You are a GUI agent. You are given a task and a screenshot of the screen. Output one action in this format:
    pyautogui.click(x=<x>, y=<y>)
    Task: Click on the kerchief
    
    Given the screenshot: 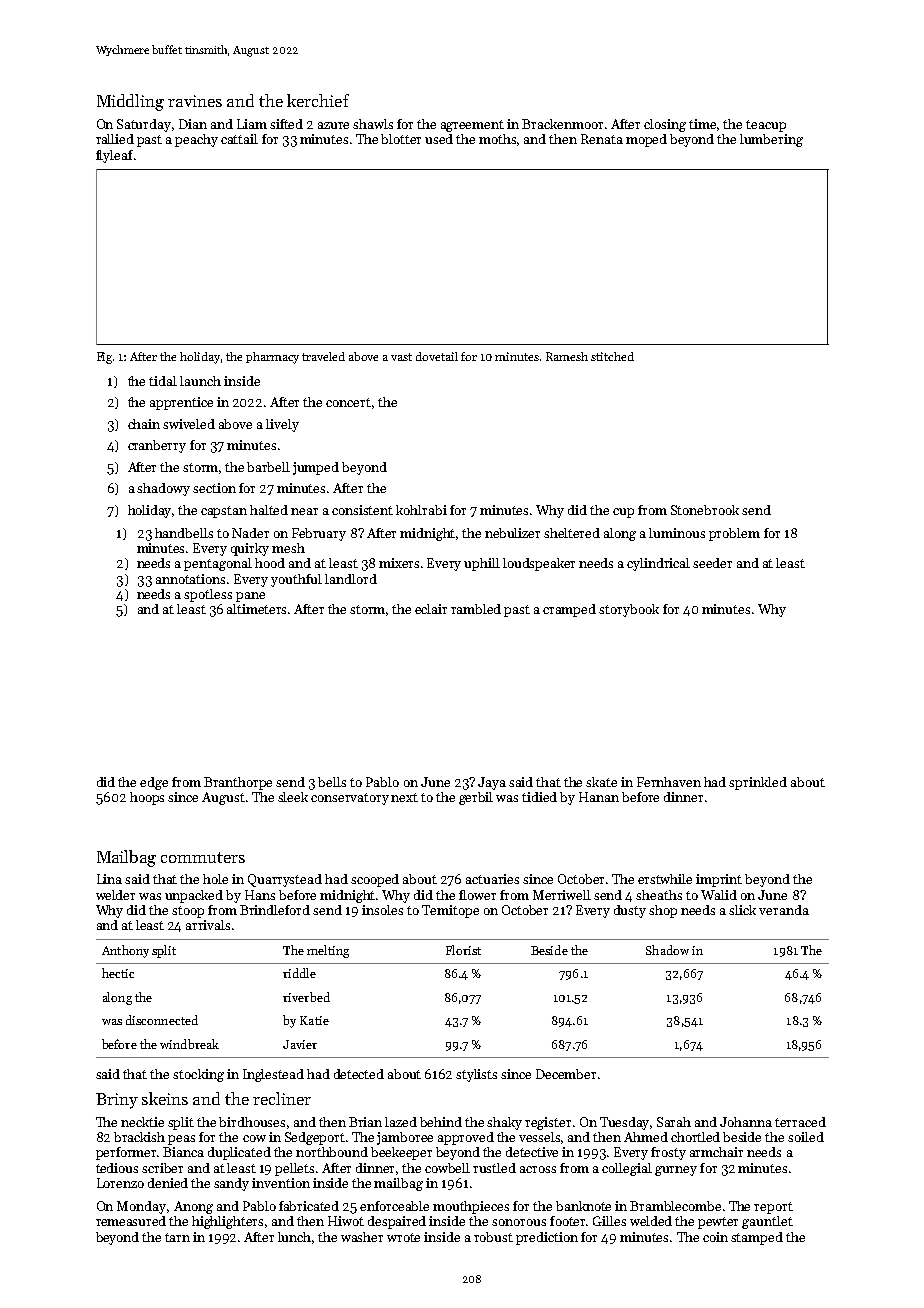 What is the action you would take?
    pyautogui.click(x=318, y=100)
